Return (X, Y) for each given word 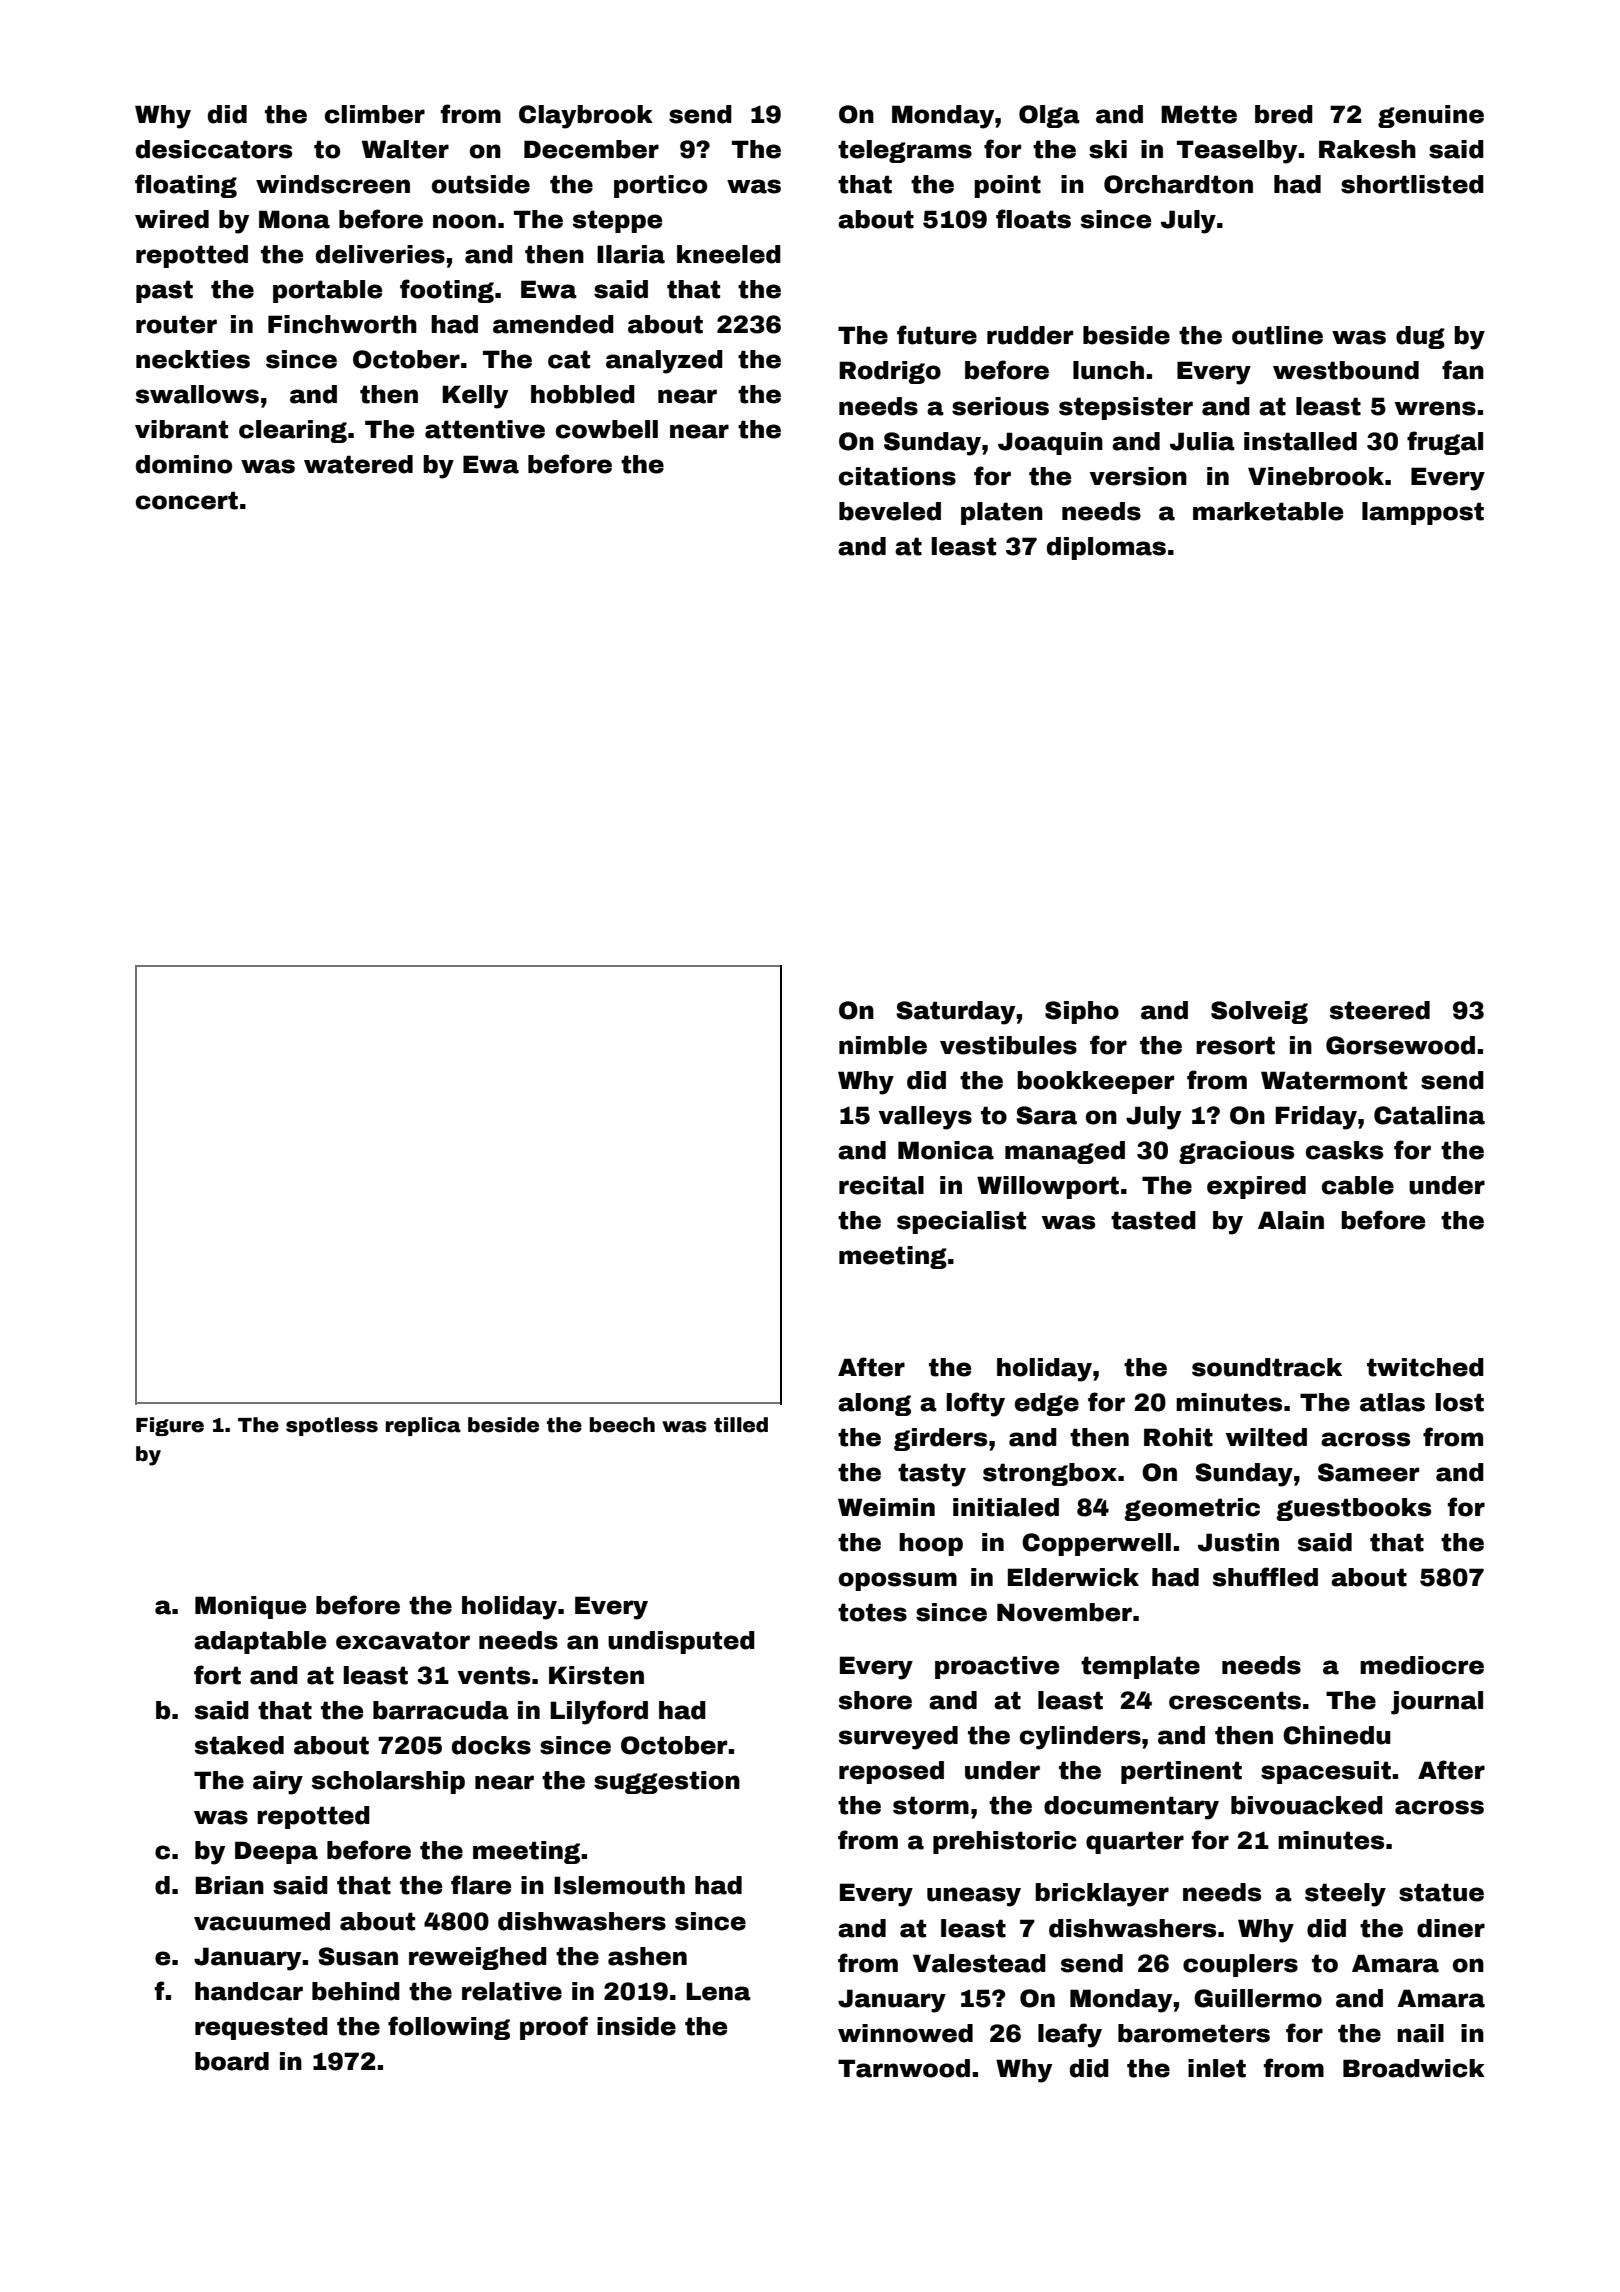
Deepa (276, 1852)
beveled (890, 511)
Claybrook (586, 117)
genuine (1431, 116)
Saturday (955, 1013)
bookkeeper (1095, 1082)
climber (375, 114)
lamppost (1423, 513)
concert (187, 500)
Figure (170, 1426)
